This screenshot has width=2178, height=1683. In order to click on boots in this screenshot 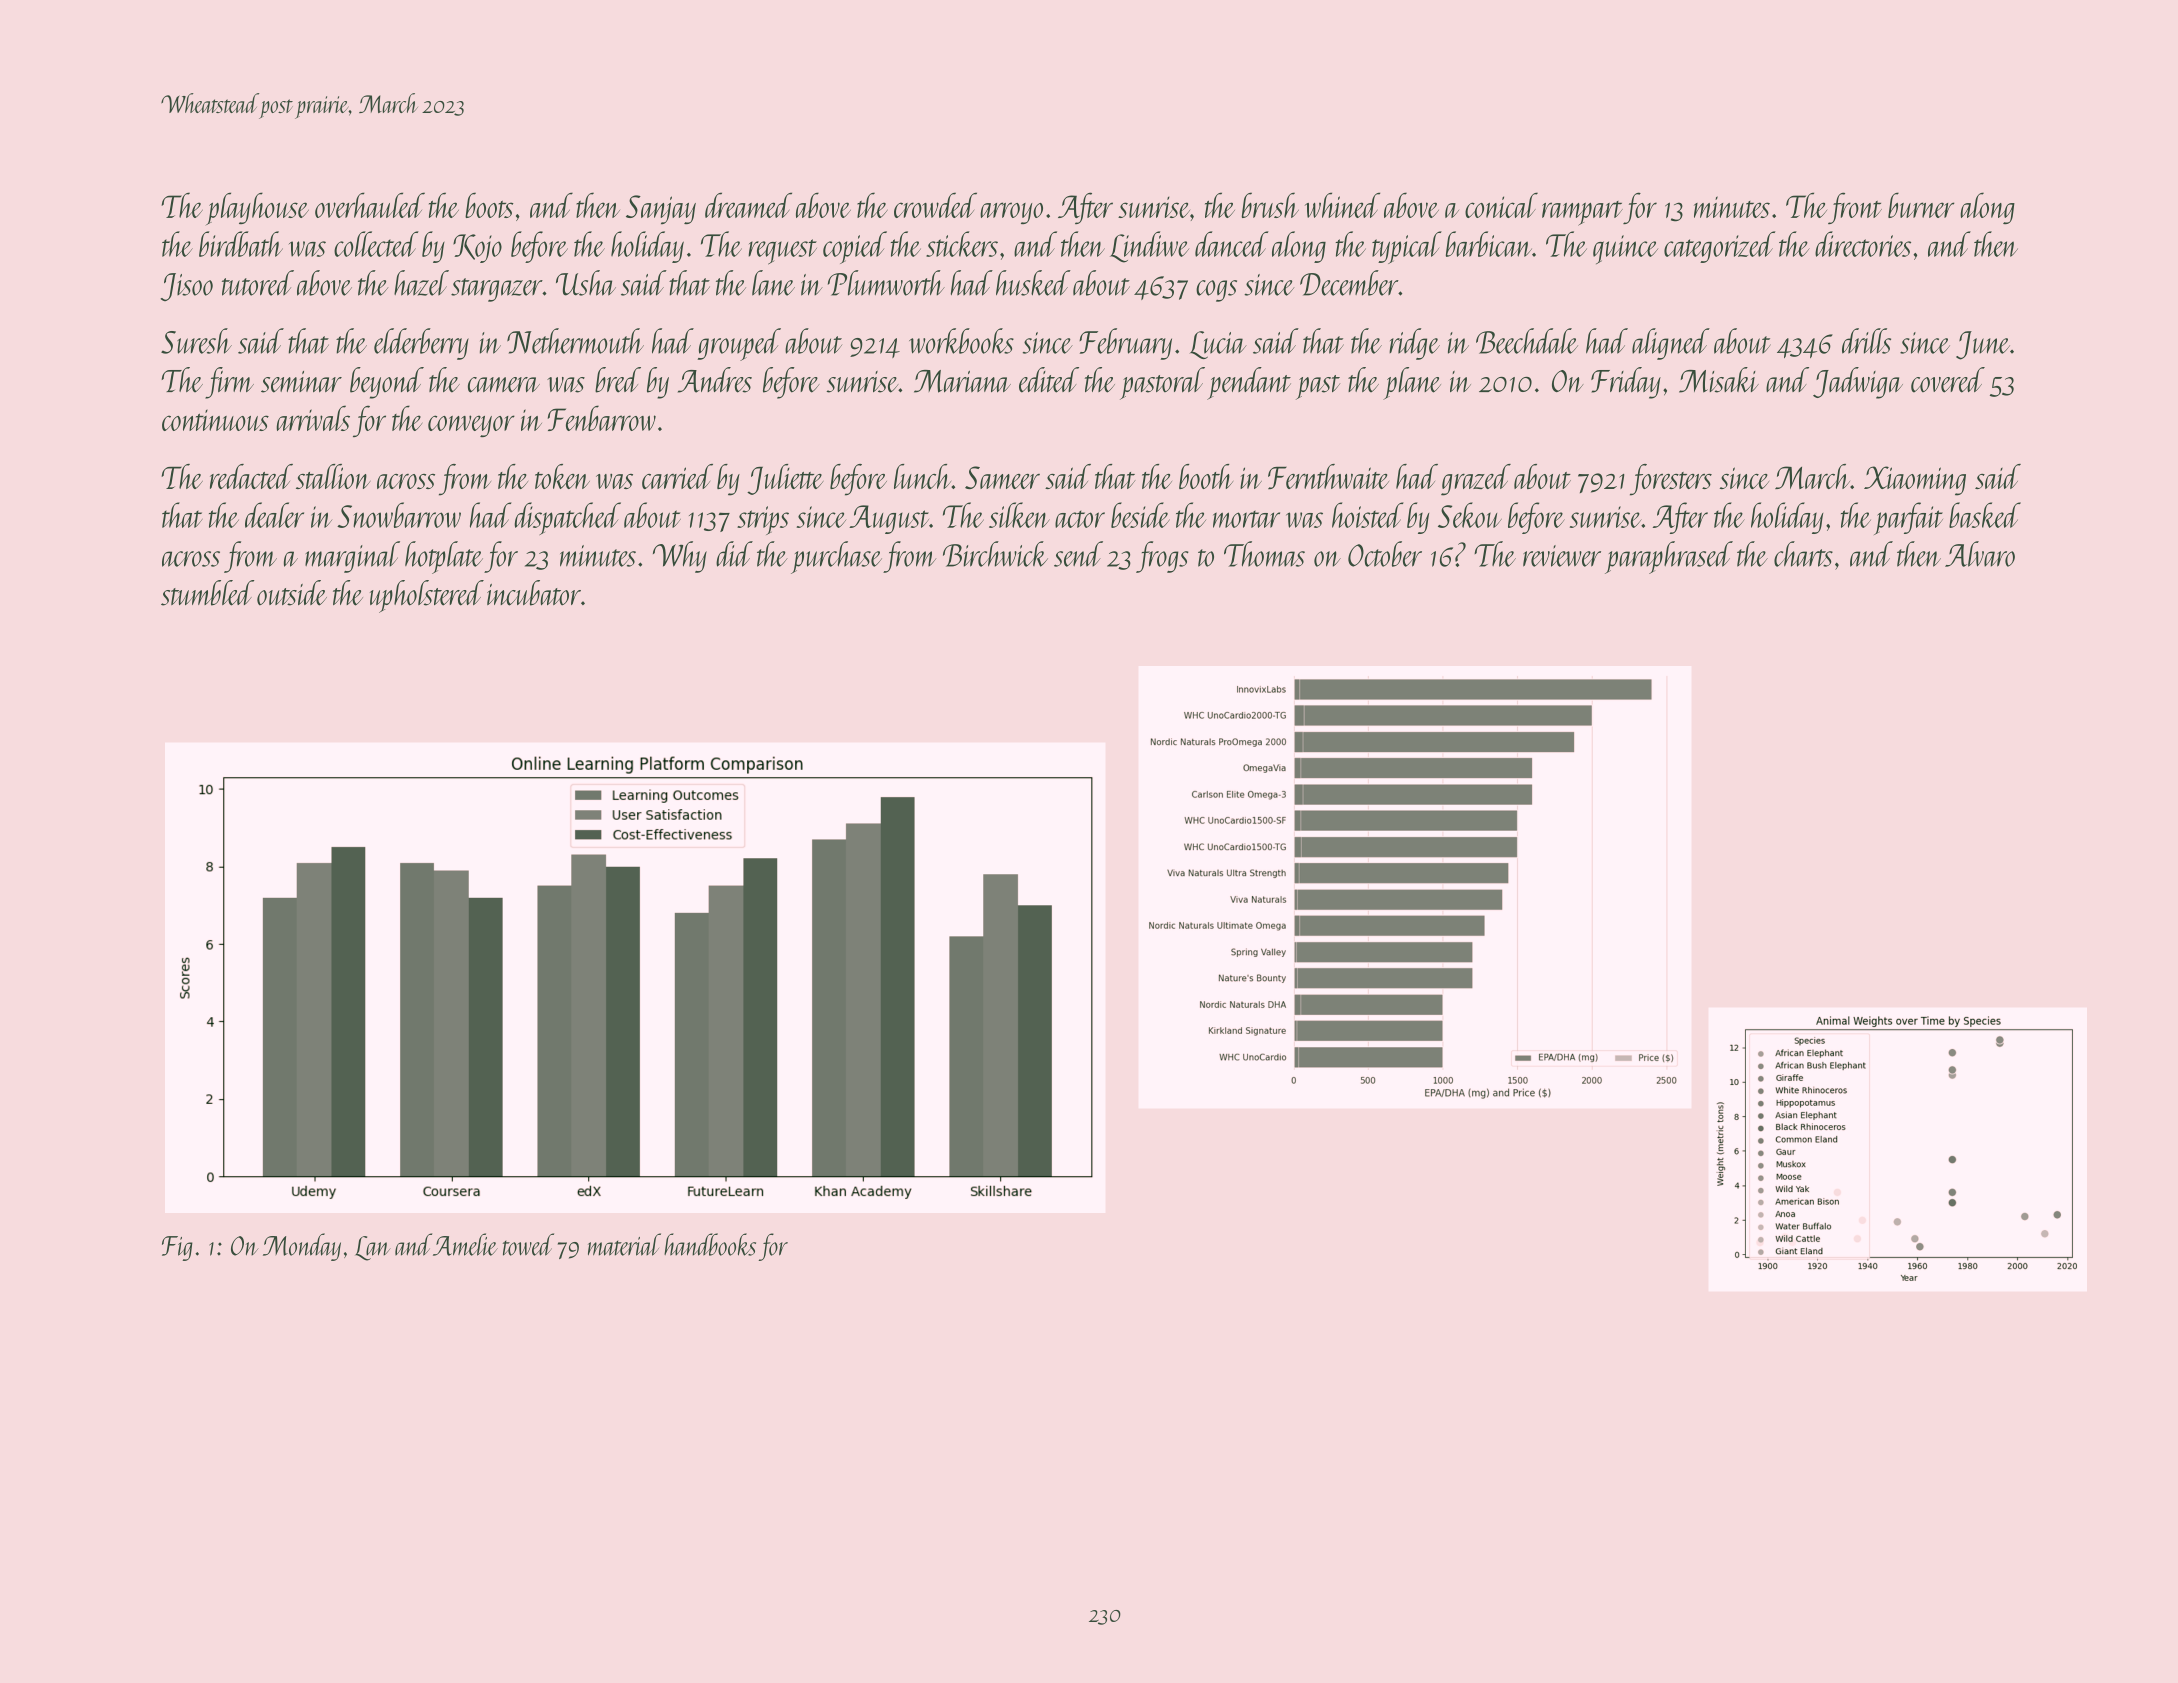, I will do `click(489, 205)`.
